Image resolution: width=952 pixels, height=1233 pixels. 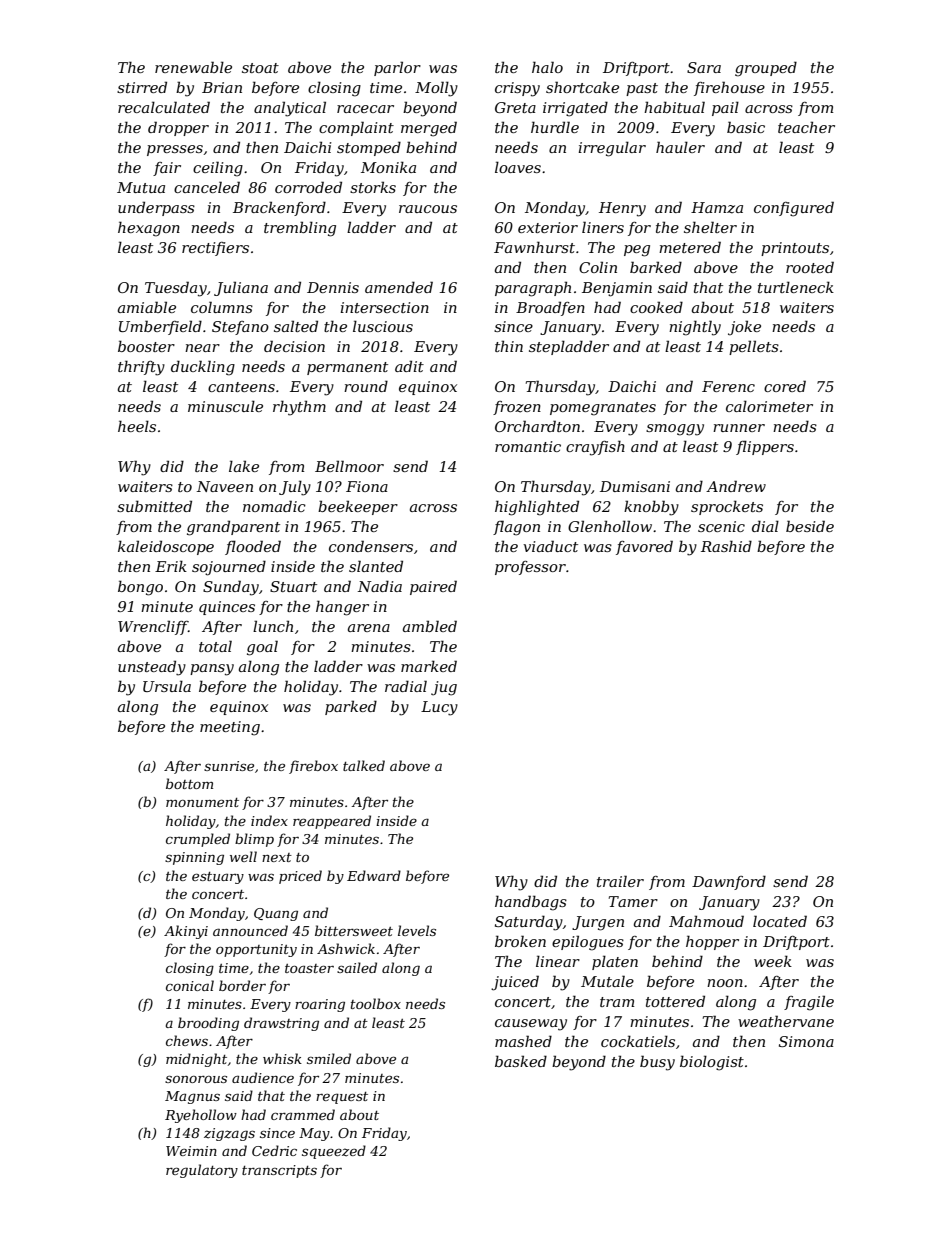 What do you see at coordinates (186, 932) in the document?
I see `Akinyi` at bounding box center [186, 932].
